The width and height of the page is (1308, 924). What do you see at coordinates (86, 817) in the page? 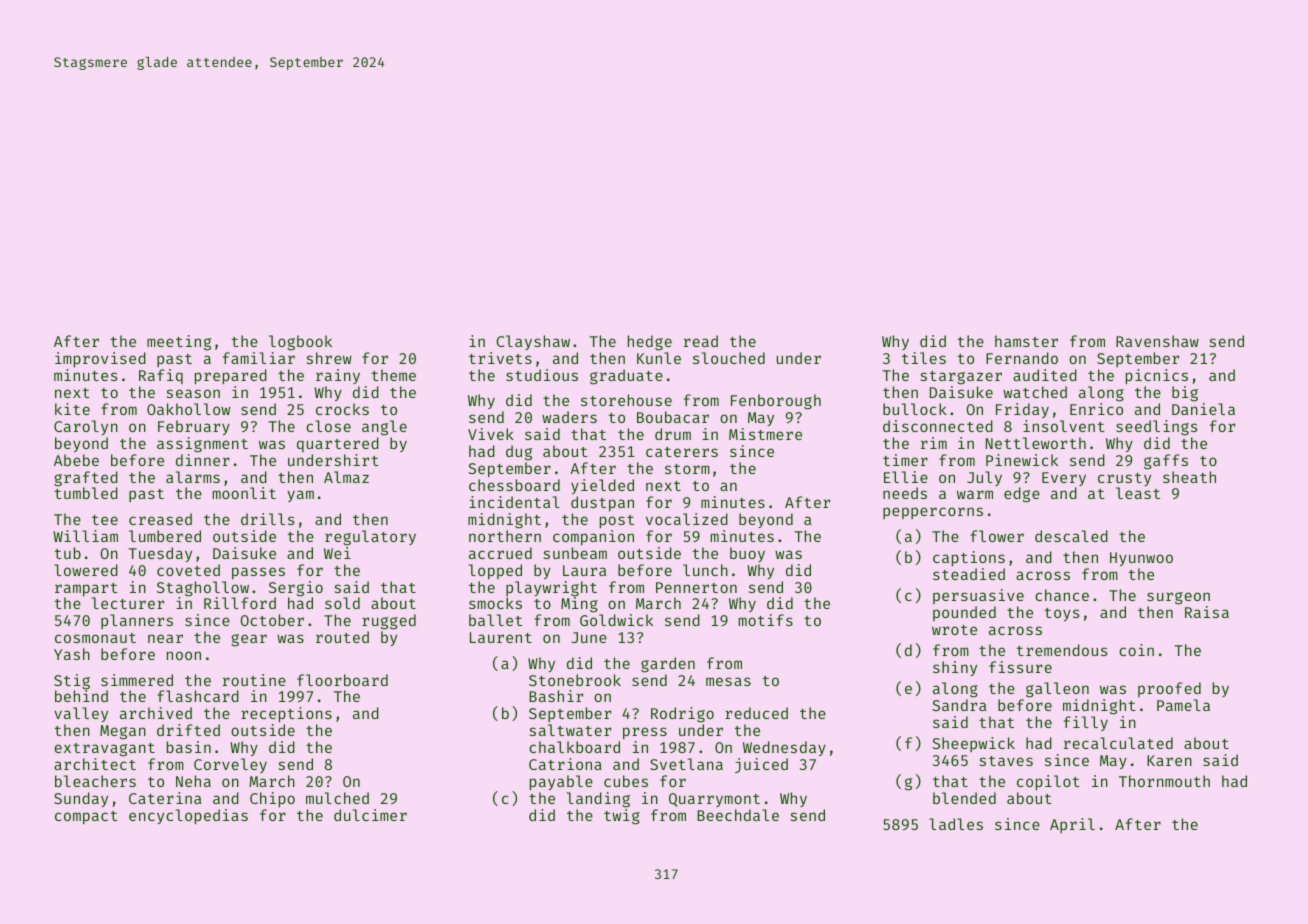
I see `compact` at bounding box center [86, 817].
